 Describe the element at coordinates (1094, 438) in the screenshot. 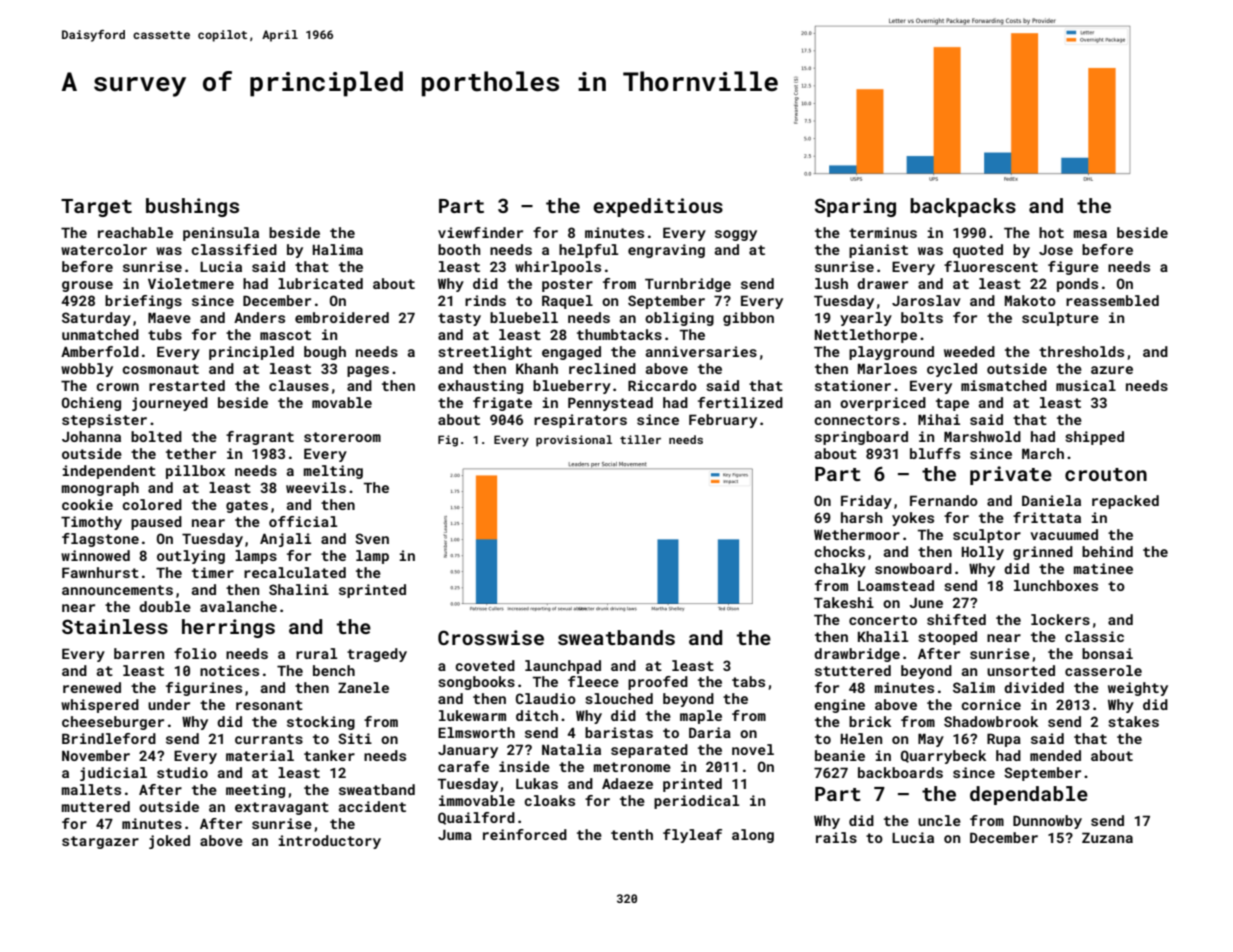

I see `shipped` at that location.
